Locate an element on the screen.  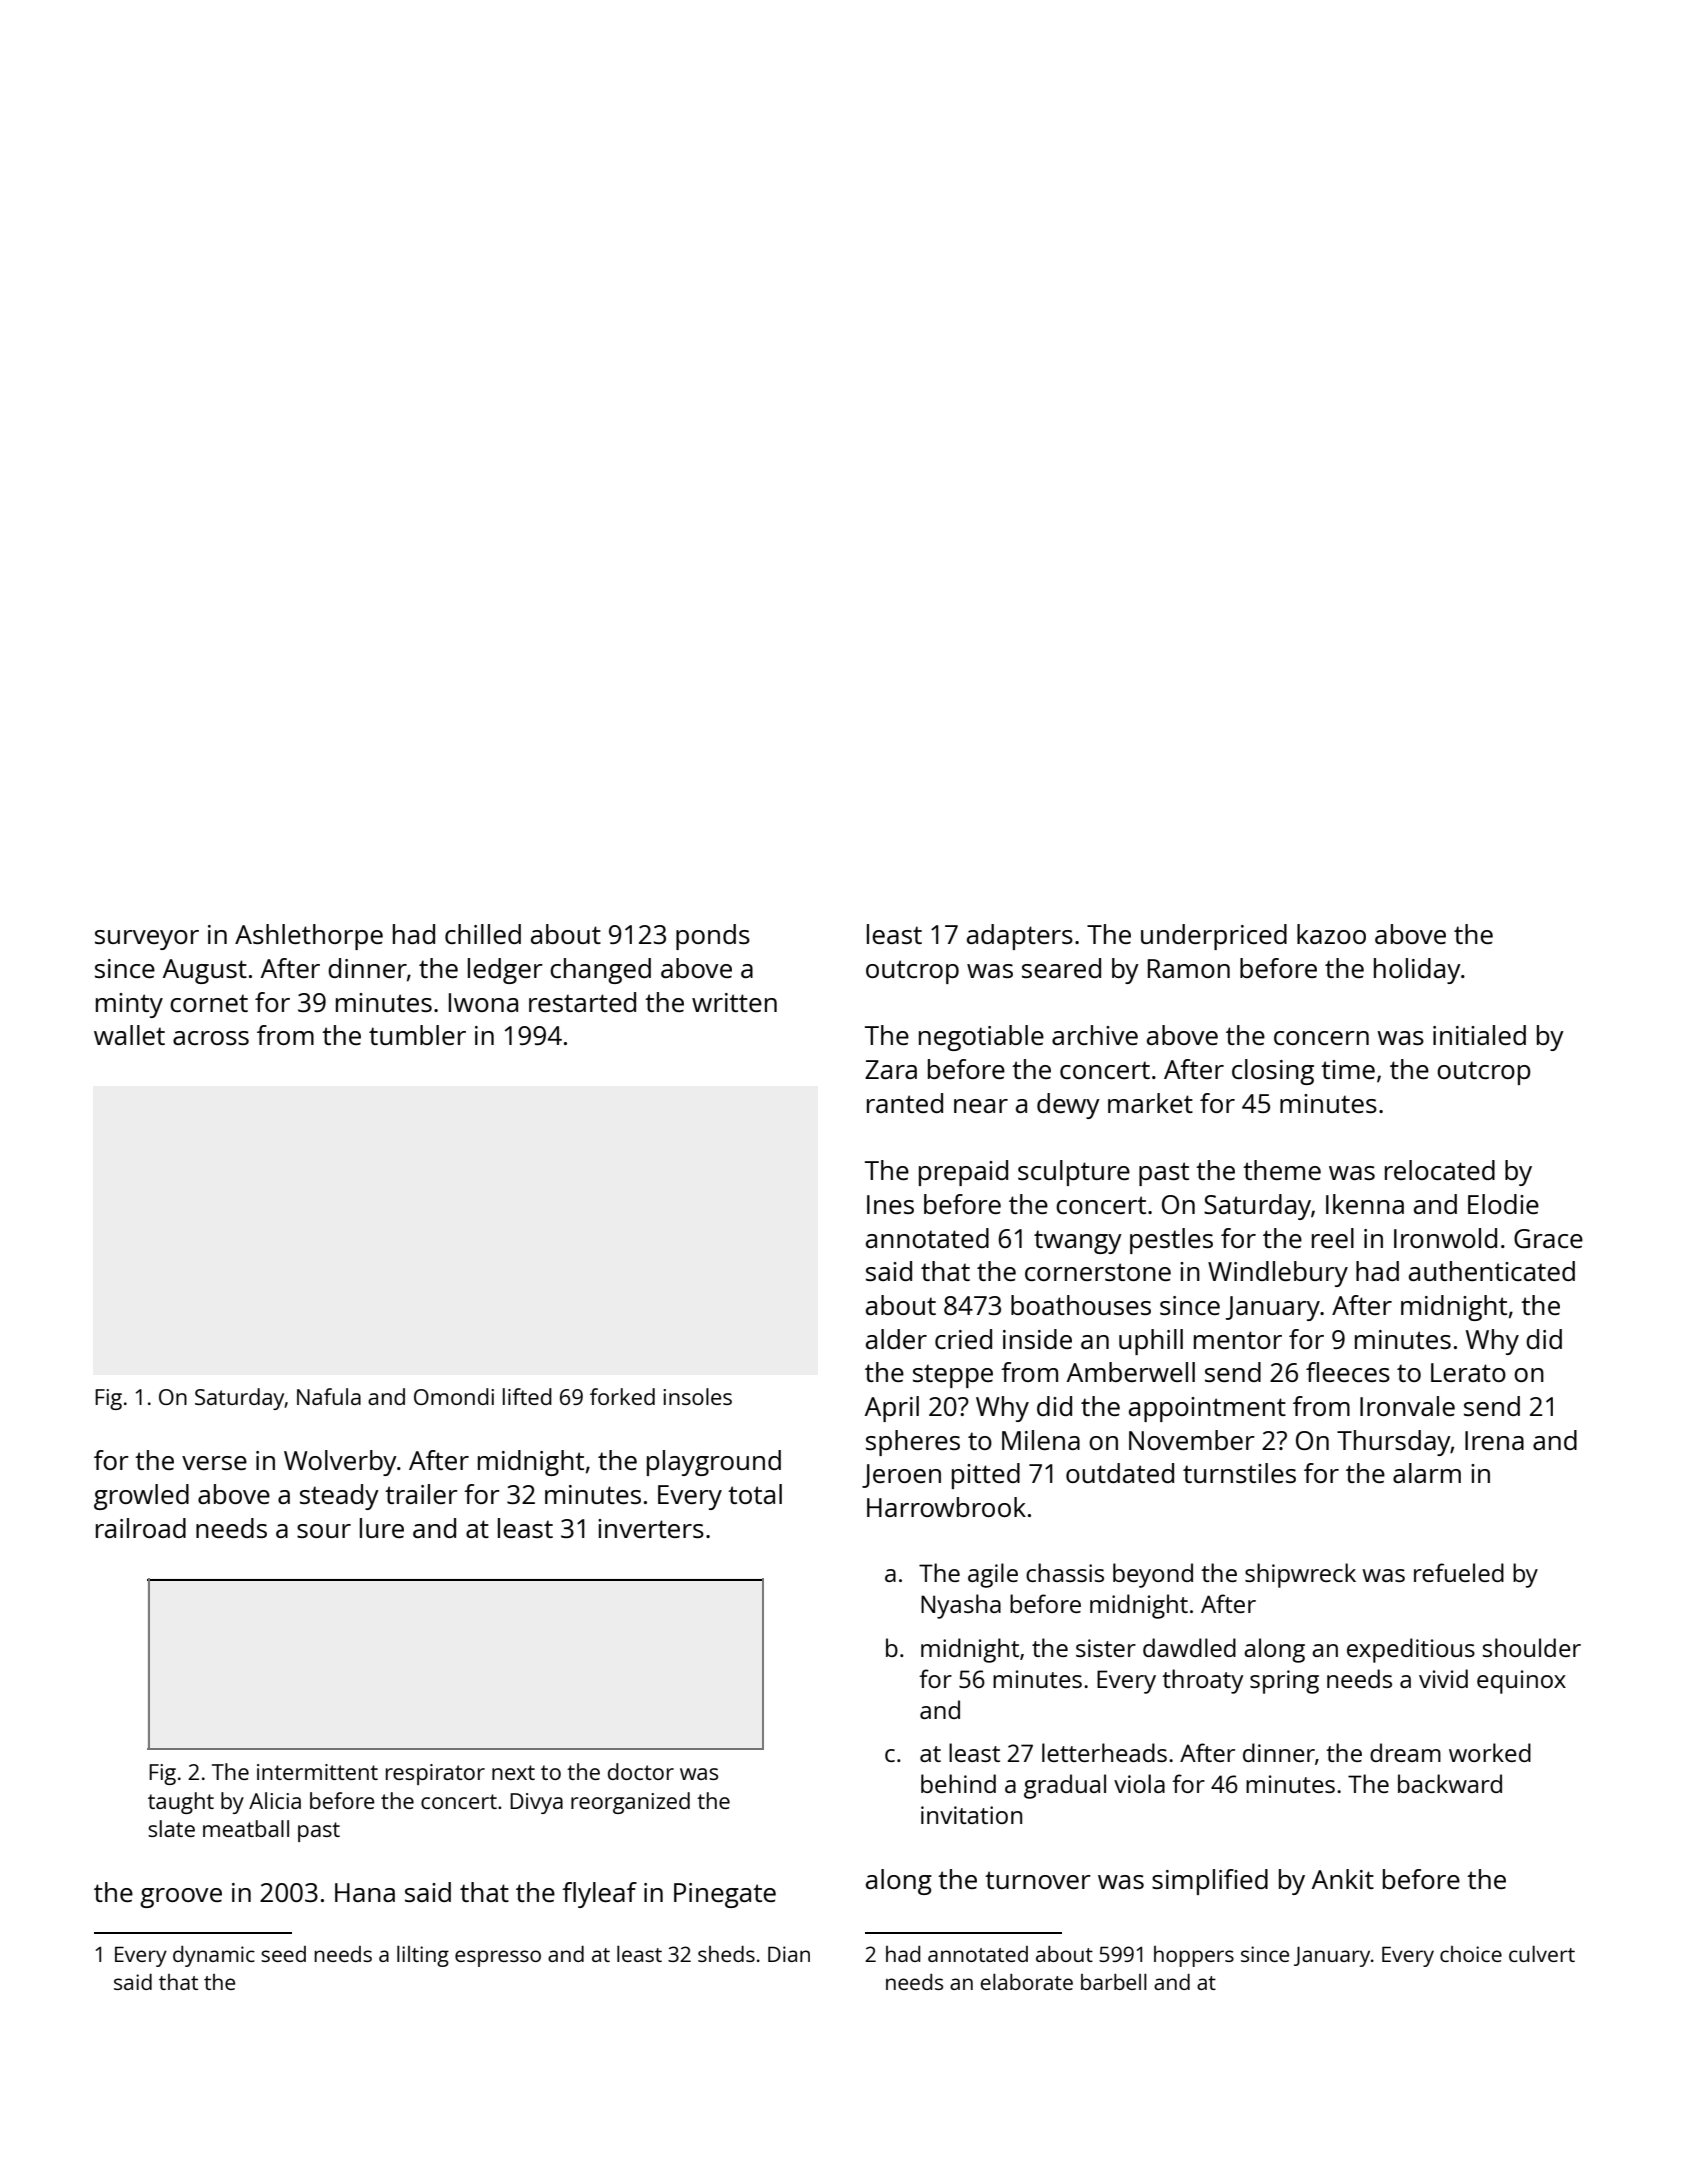
steady is located at coordinates (339, 1497).
